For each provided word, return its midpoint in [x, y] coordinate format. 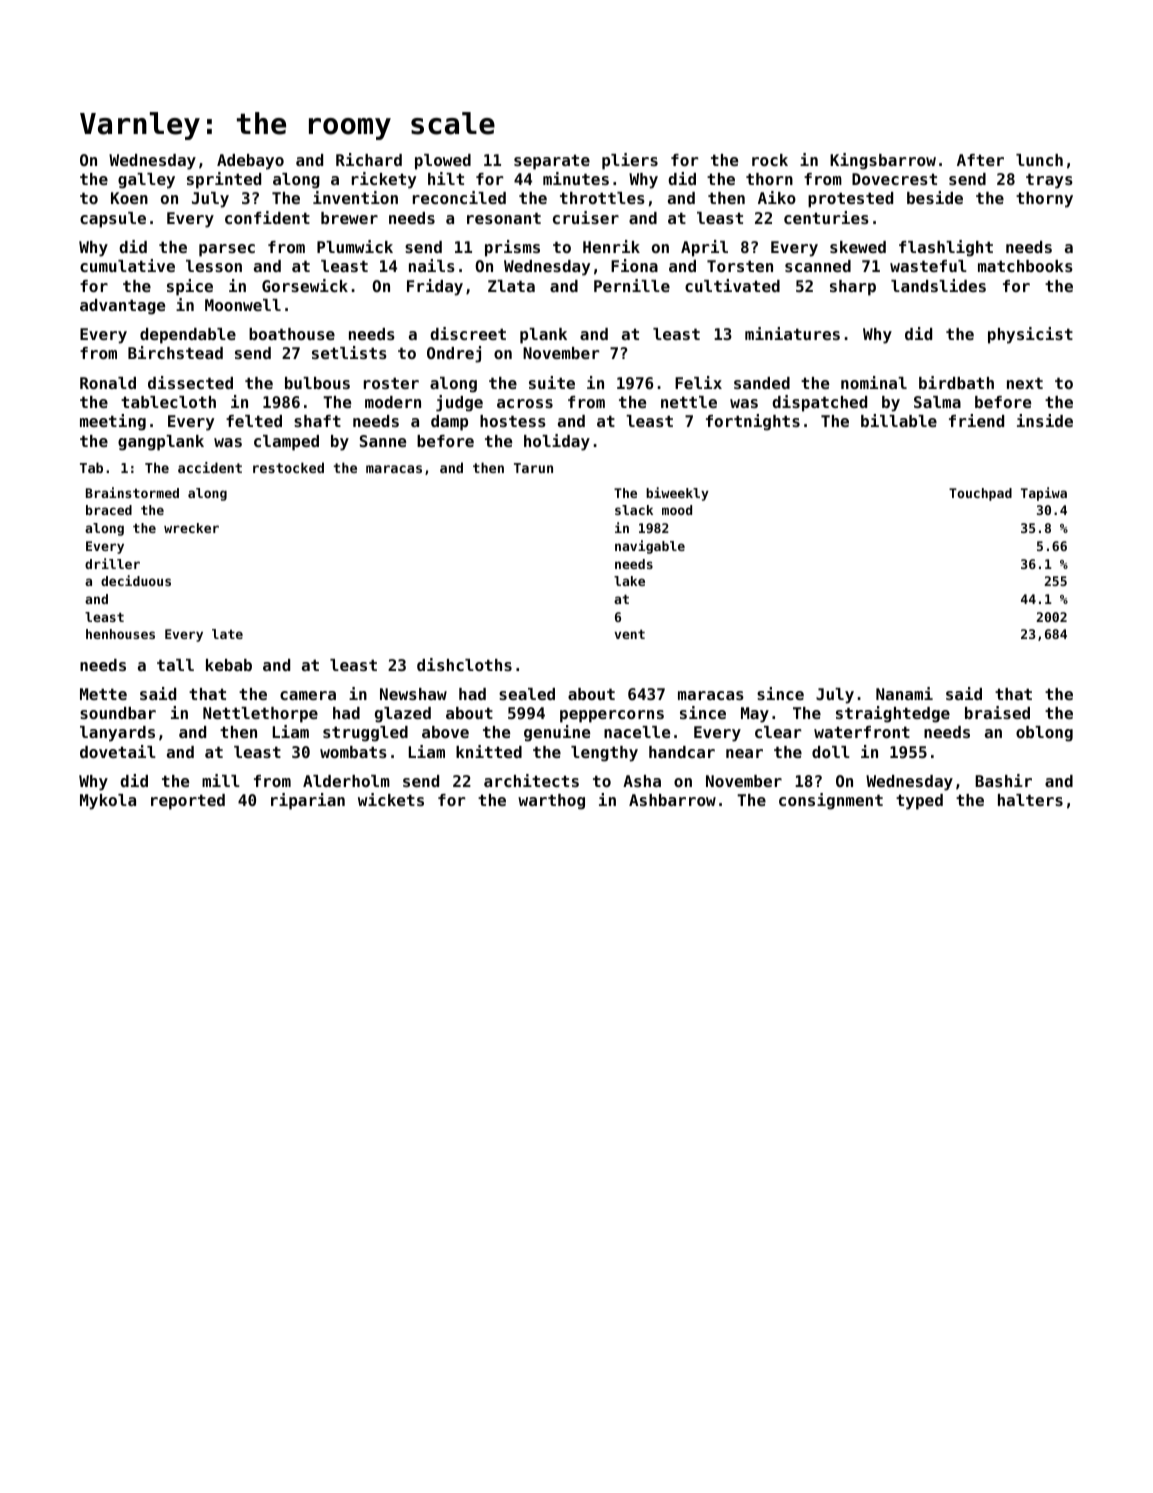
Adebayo [250, 162]
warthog [551, 802]
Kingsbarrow [883, 161]
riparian [308, 801]
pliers [630, 161]
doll [831, 752]
